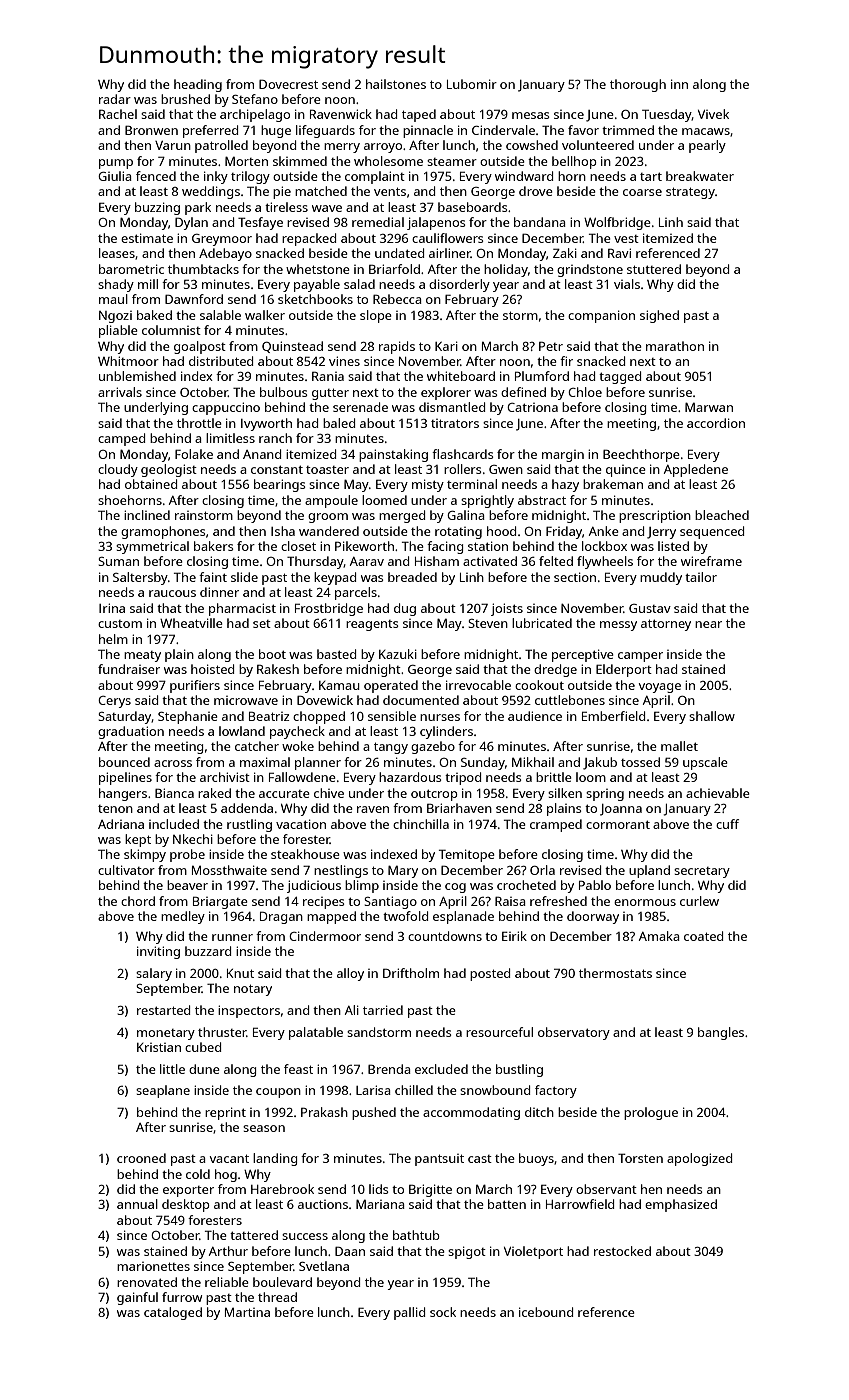 This screenshot has height=1400, width=849. What do you see at coordinates (638, 85) in the screenshot?
I see `thorough` at bounding box center [638, 85].
